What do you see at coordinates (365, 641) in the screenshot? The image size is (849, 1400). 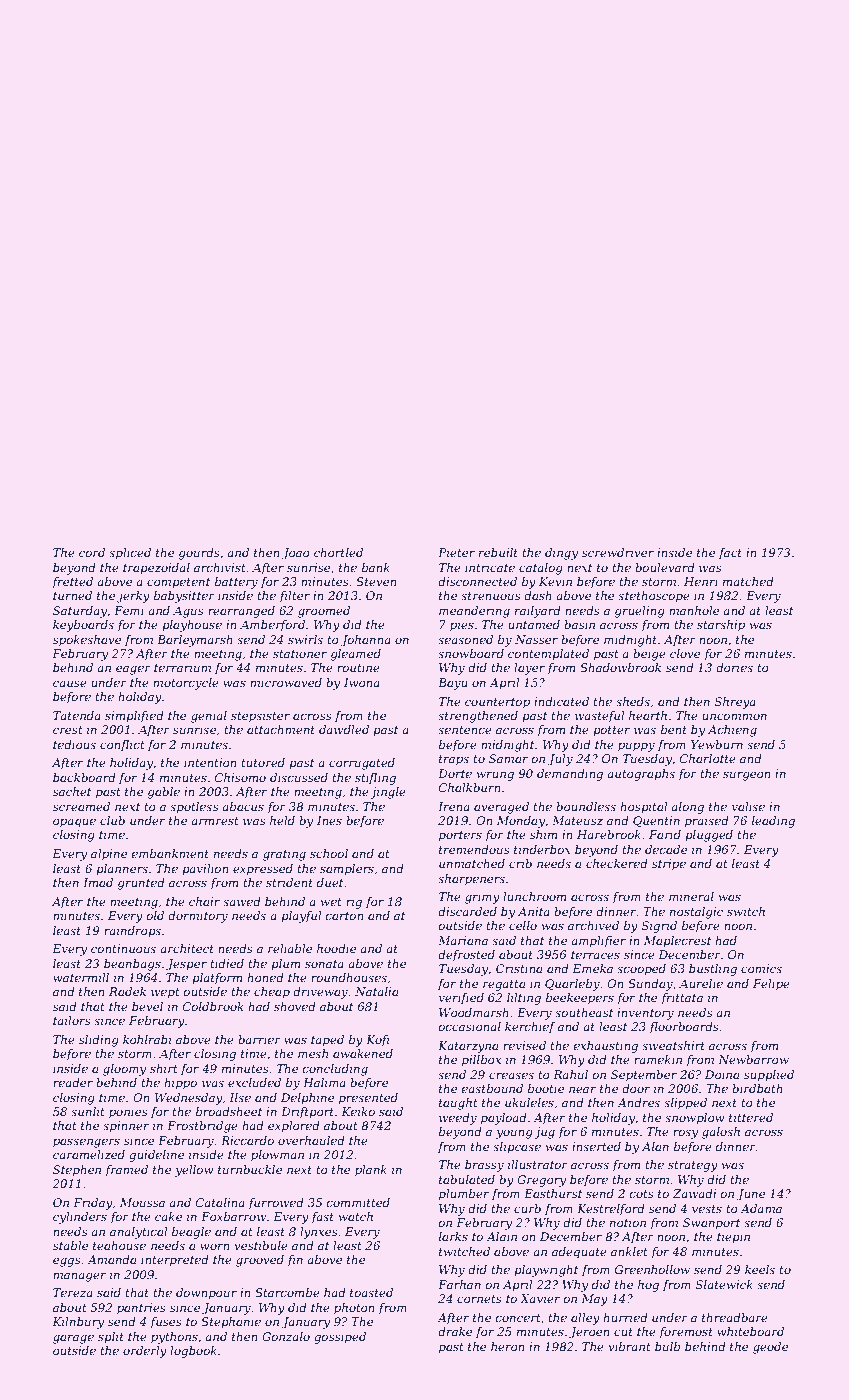 I see `Johanna` at bounding box center [365, 641].
